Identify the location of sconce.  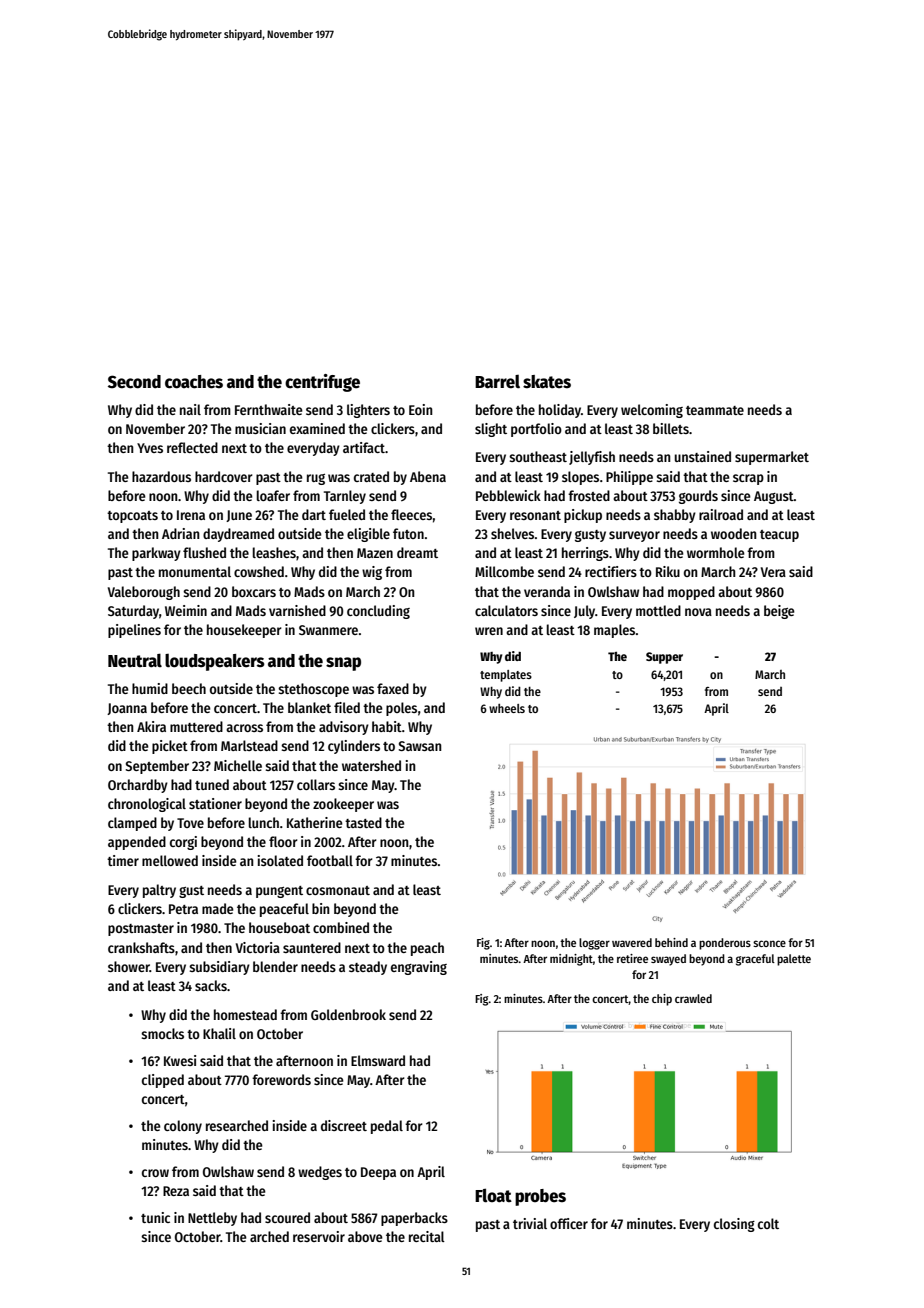
(769, 943).
